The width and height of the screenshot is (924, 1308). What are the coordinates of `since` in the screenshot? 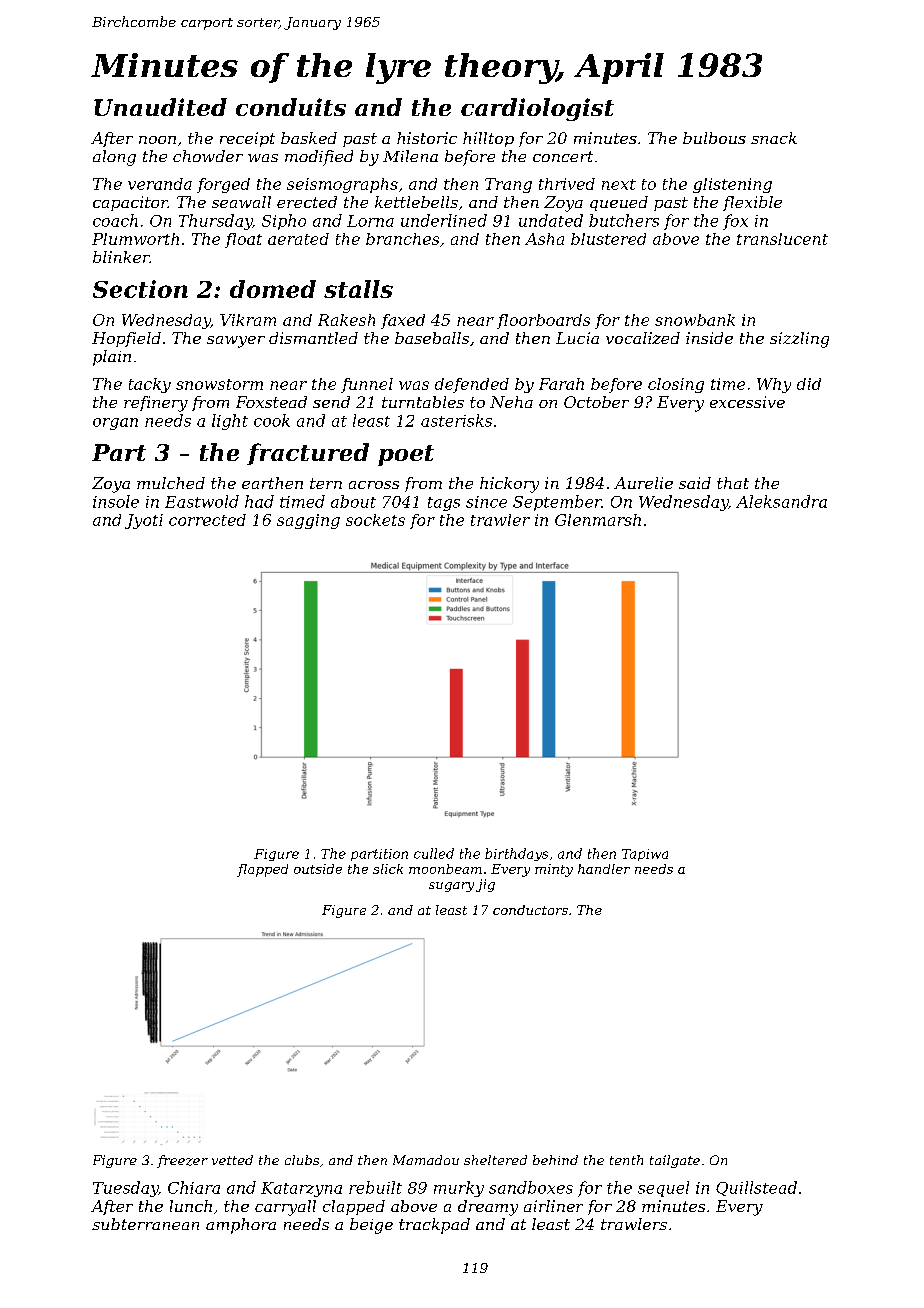 It's located at (486, 502).
